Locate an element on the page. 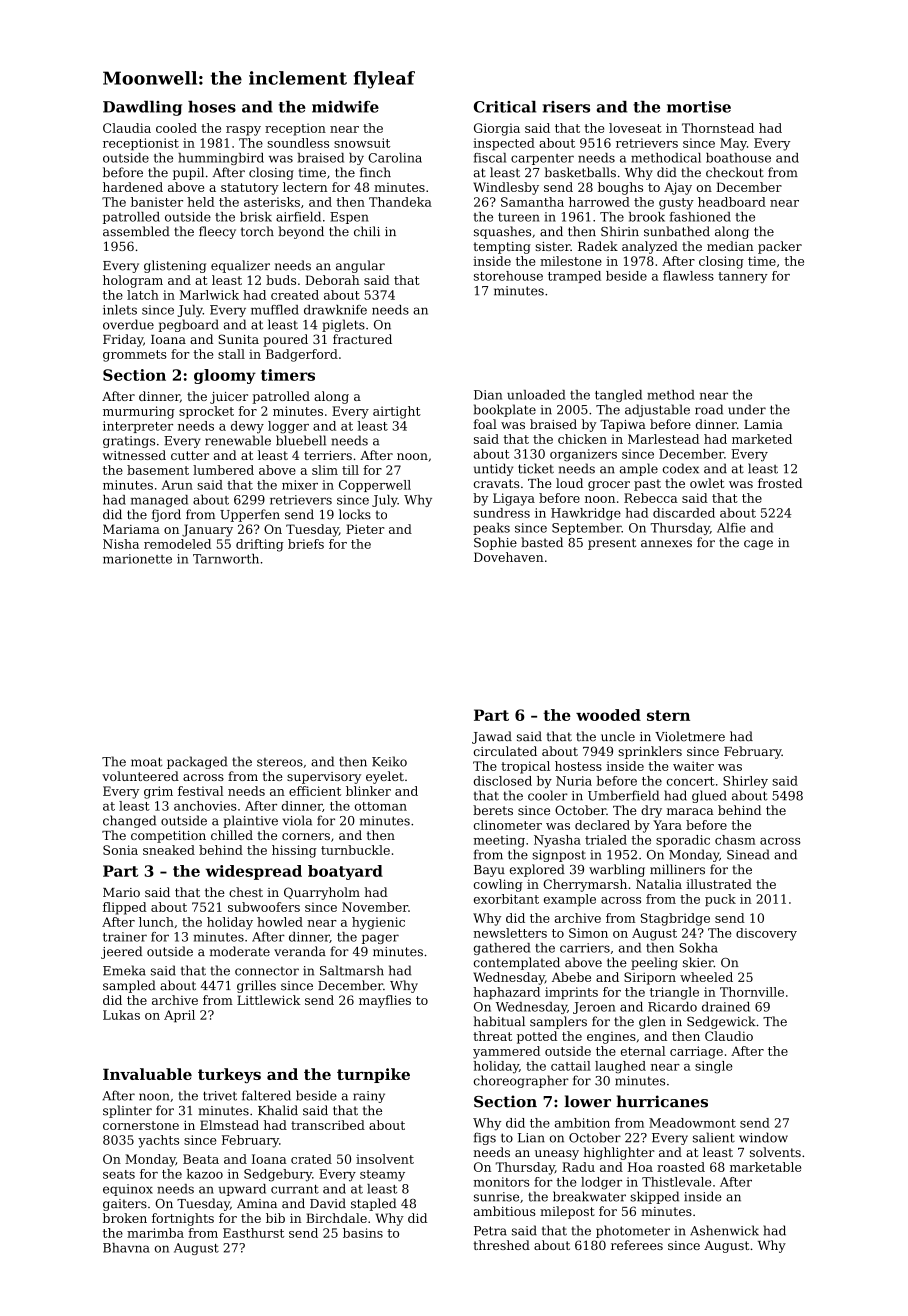 This document has height=1316, width=908. contemplated is located at coordinates (517, 963).
